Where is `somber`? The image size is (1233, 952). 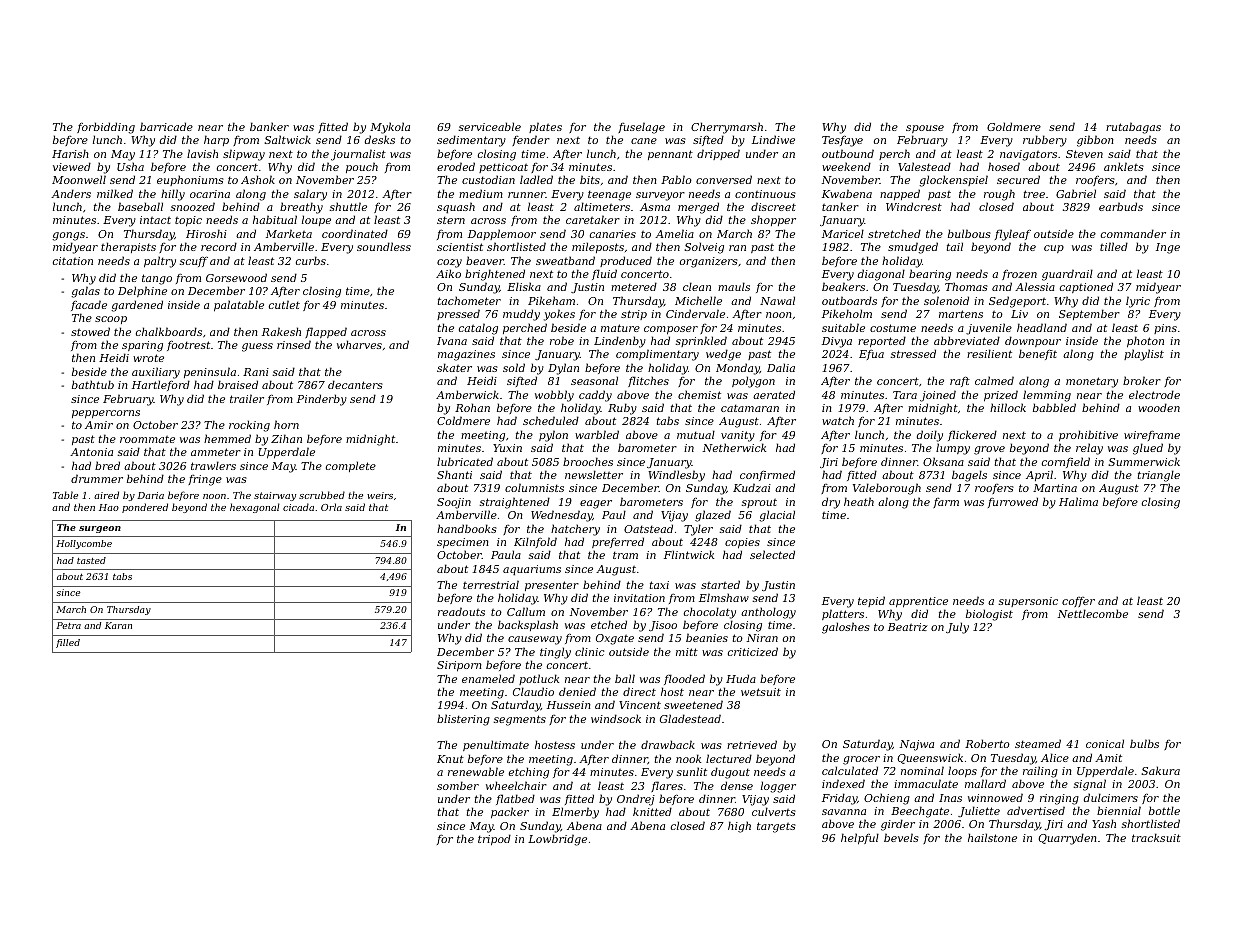
somber is located at coordinates (458, 785).
